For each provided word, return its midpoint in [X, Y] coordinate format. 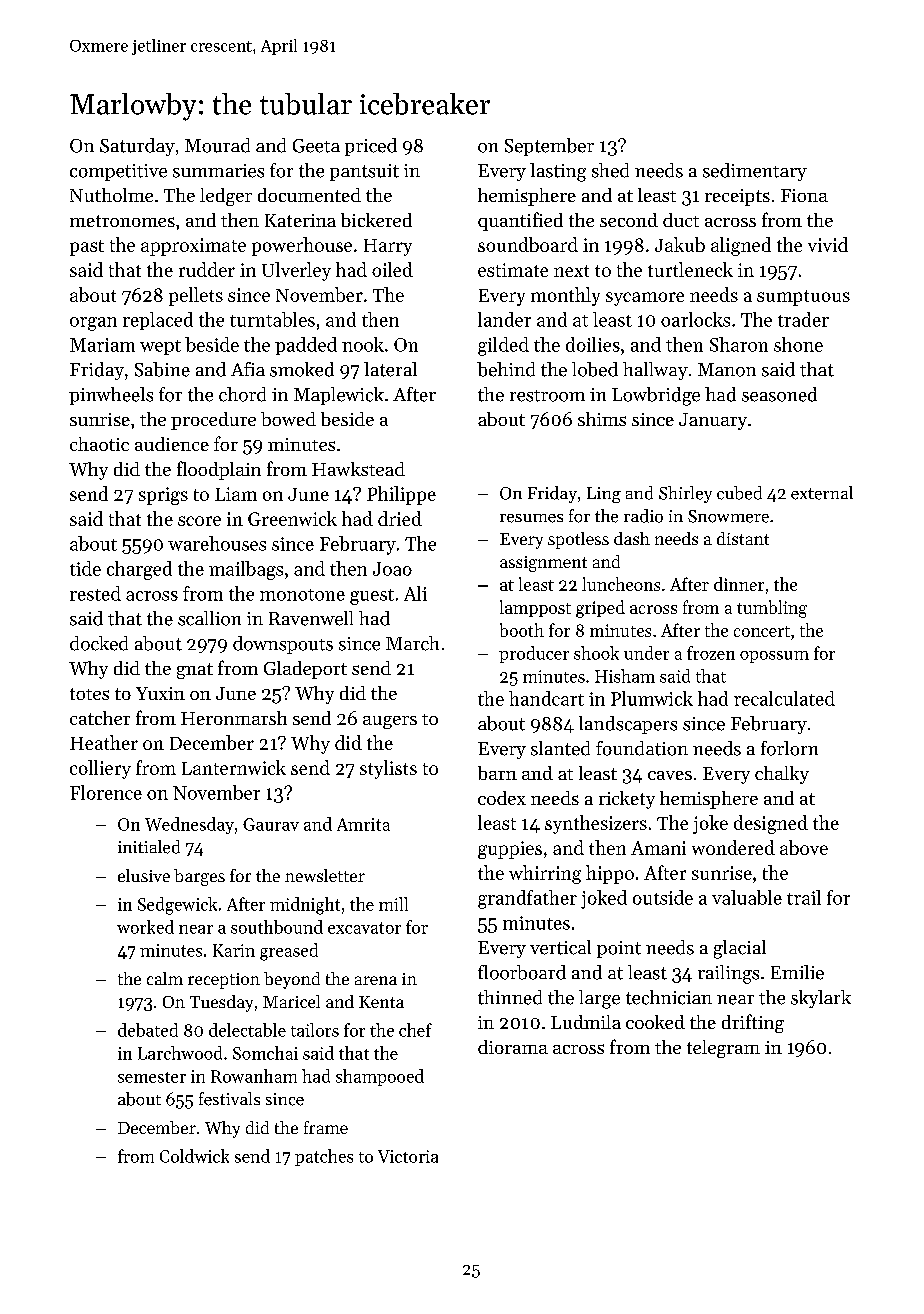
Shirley [685, 494]
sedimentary [755, 172]
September [549, 147]
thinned [510, 997]
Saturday [137, 147]
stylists [388, 769]
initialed [149, 847]
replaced [158, 321]
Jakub [680, 244]
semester [152, 1077]
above [804, 847]
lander [504, 319]
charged [139, 570]
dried [400, 518]
